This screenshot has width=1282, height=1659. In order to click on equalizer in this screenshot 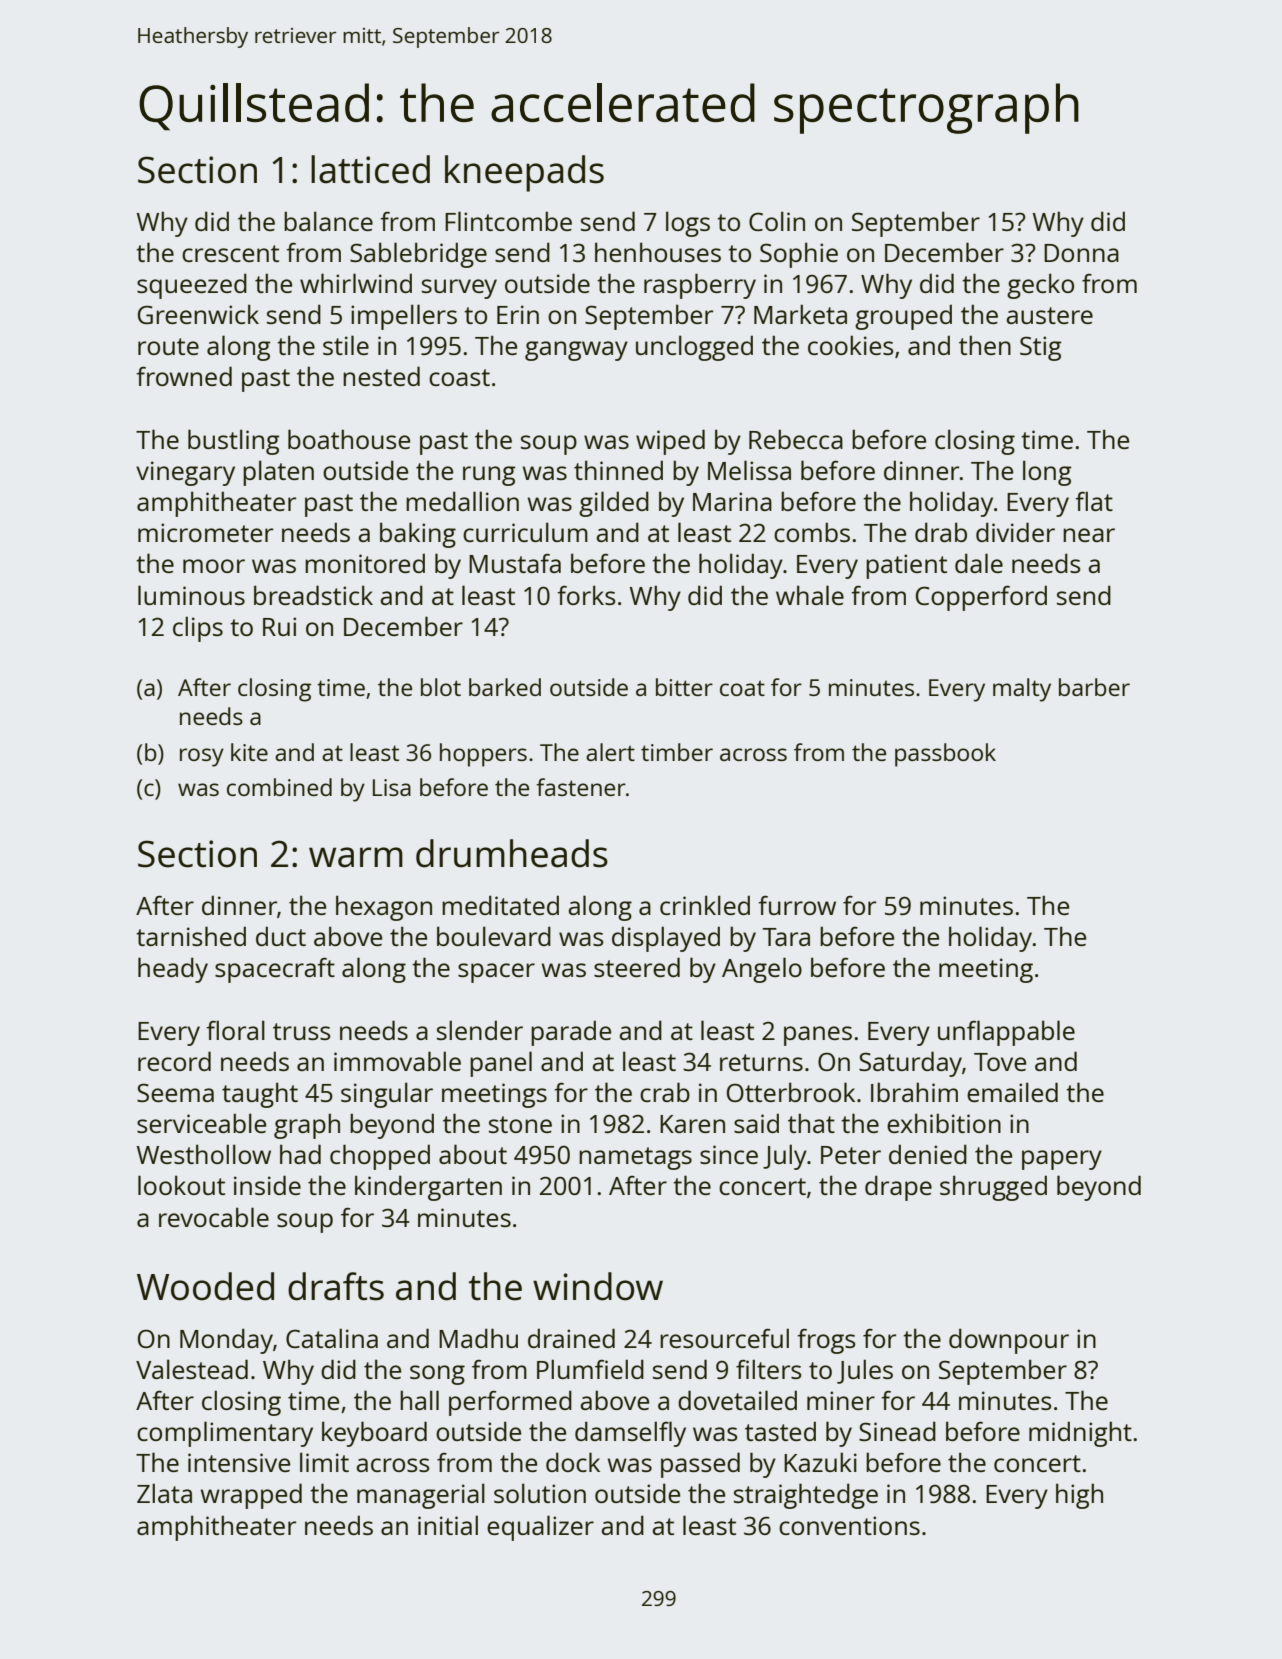, I will do `click(540, 1528)`.
